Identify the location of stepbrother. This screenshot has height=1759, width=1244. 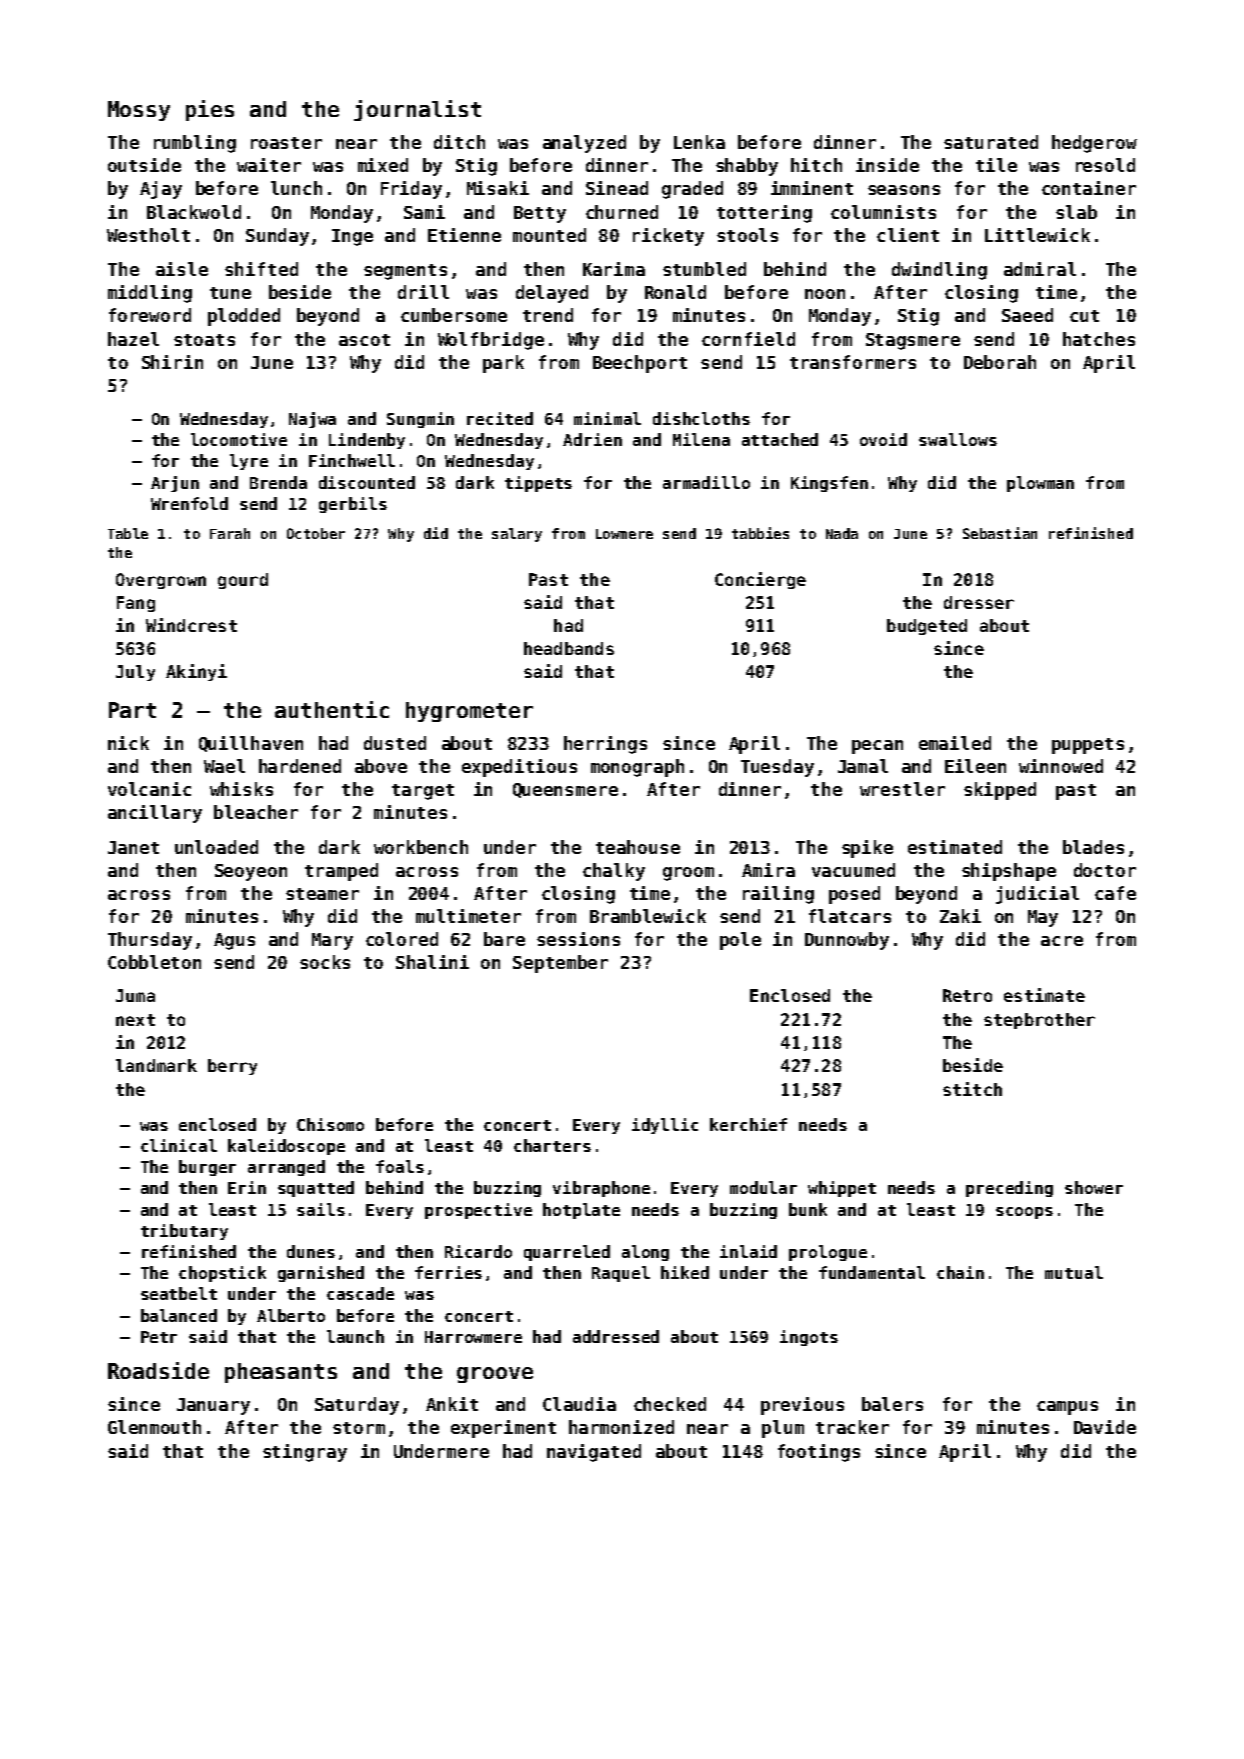
(1039, 1021).
